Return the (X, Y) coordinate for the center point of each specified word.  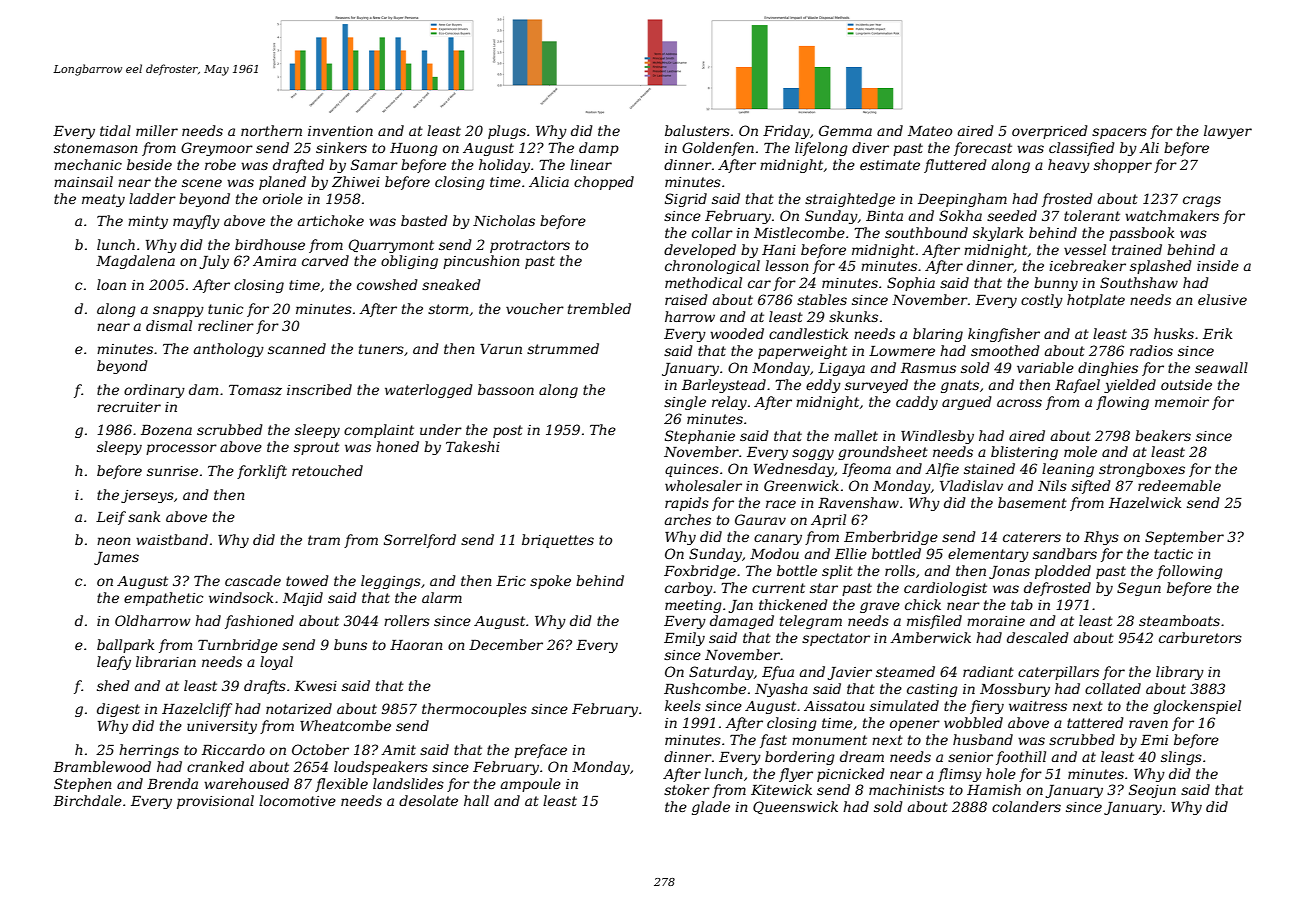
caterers (1032, 537)
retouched (327, 470)
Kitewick (781, 789)
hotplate (1096, 301)
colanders (1026, 806)
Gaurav (760, 519)
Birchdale (87, 800)
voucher (535, 308)
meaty (103, 200)
